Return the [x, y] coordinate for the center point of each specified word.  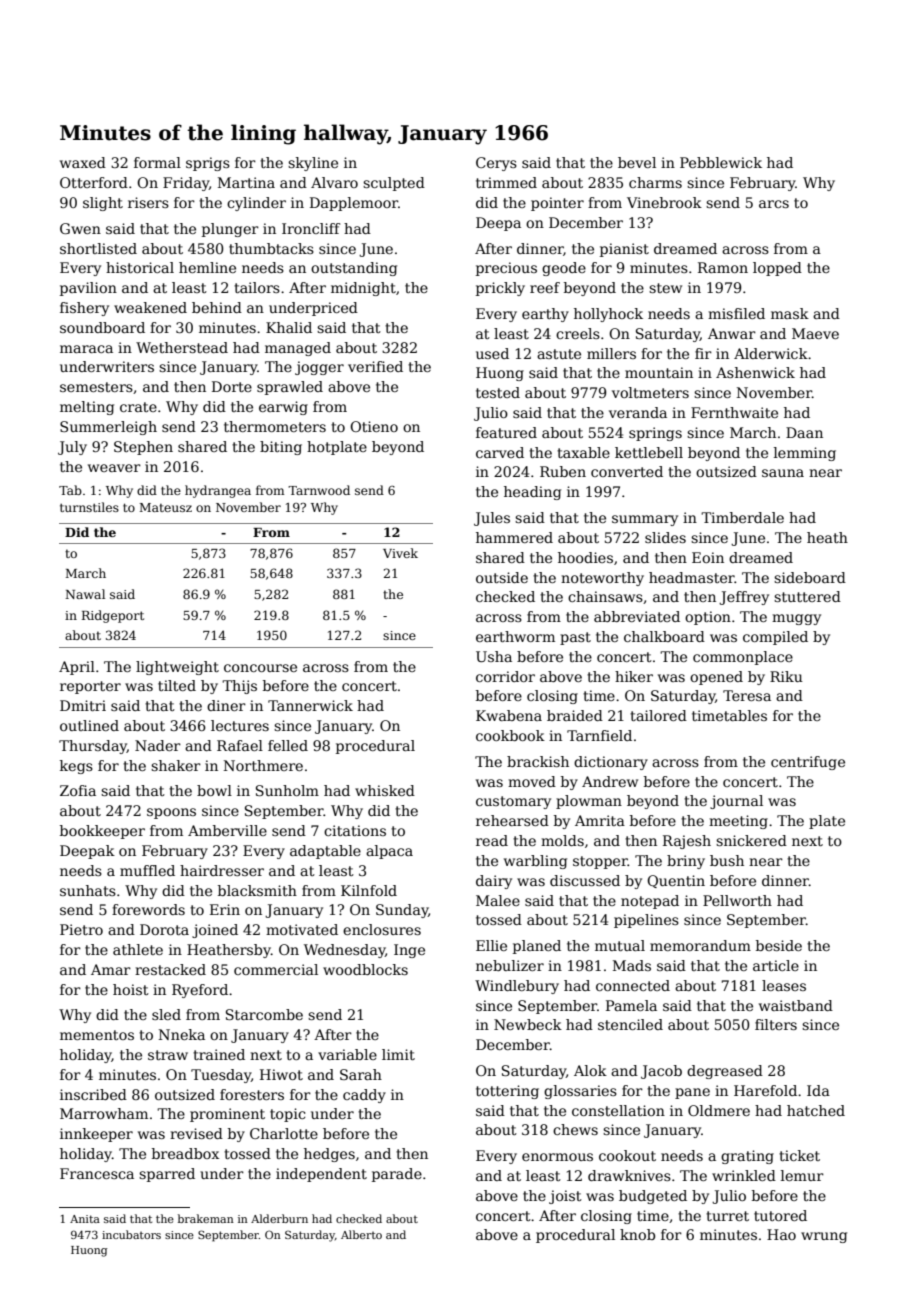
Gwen [80, 228]
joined [215, 931]
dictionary [611, 763]
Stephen [143, 448]
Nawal [85, 594]
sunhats [88, 890]
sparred [167, 1175]
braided [575, 715]
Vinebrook [664, 202]
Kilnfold [369, 890]
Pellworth [737, 900]
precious [506, 269]
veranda [638, 412]
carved [500, 452]
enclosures [382, 929]
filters [776, 1024]
